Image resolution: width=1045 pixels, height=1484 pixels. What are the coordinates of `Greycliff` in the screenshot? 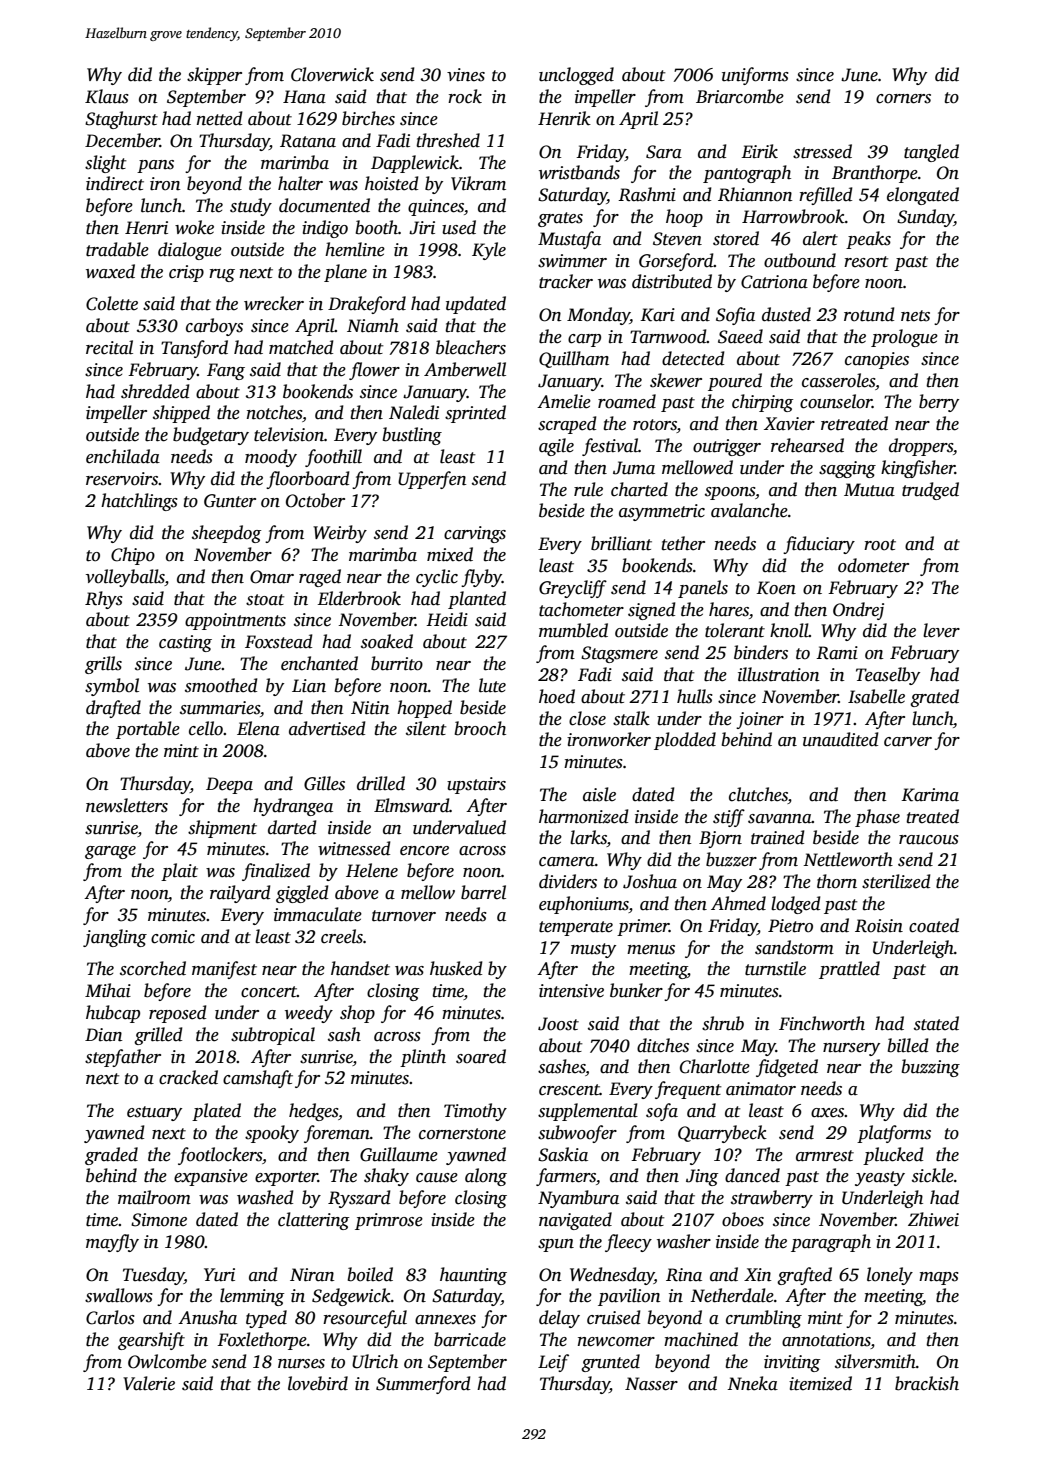 It's located at (573, 589).
